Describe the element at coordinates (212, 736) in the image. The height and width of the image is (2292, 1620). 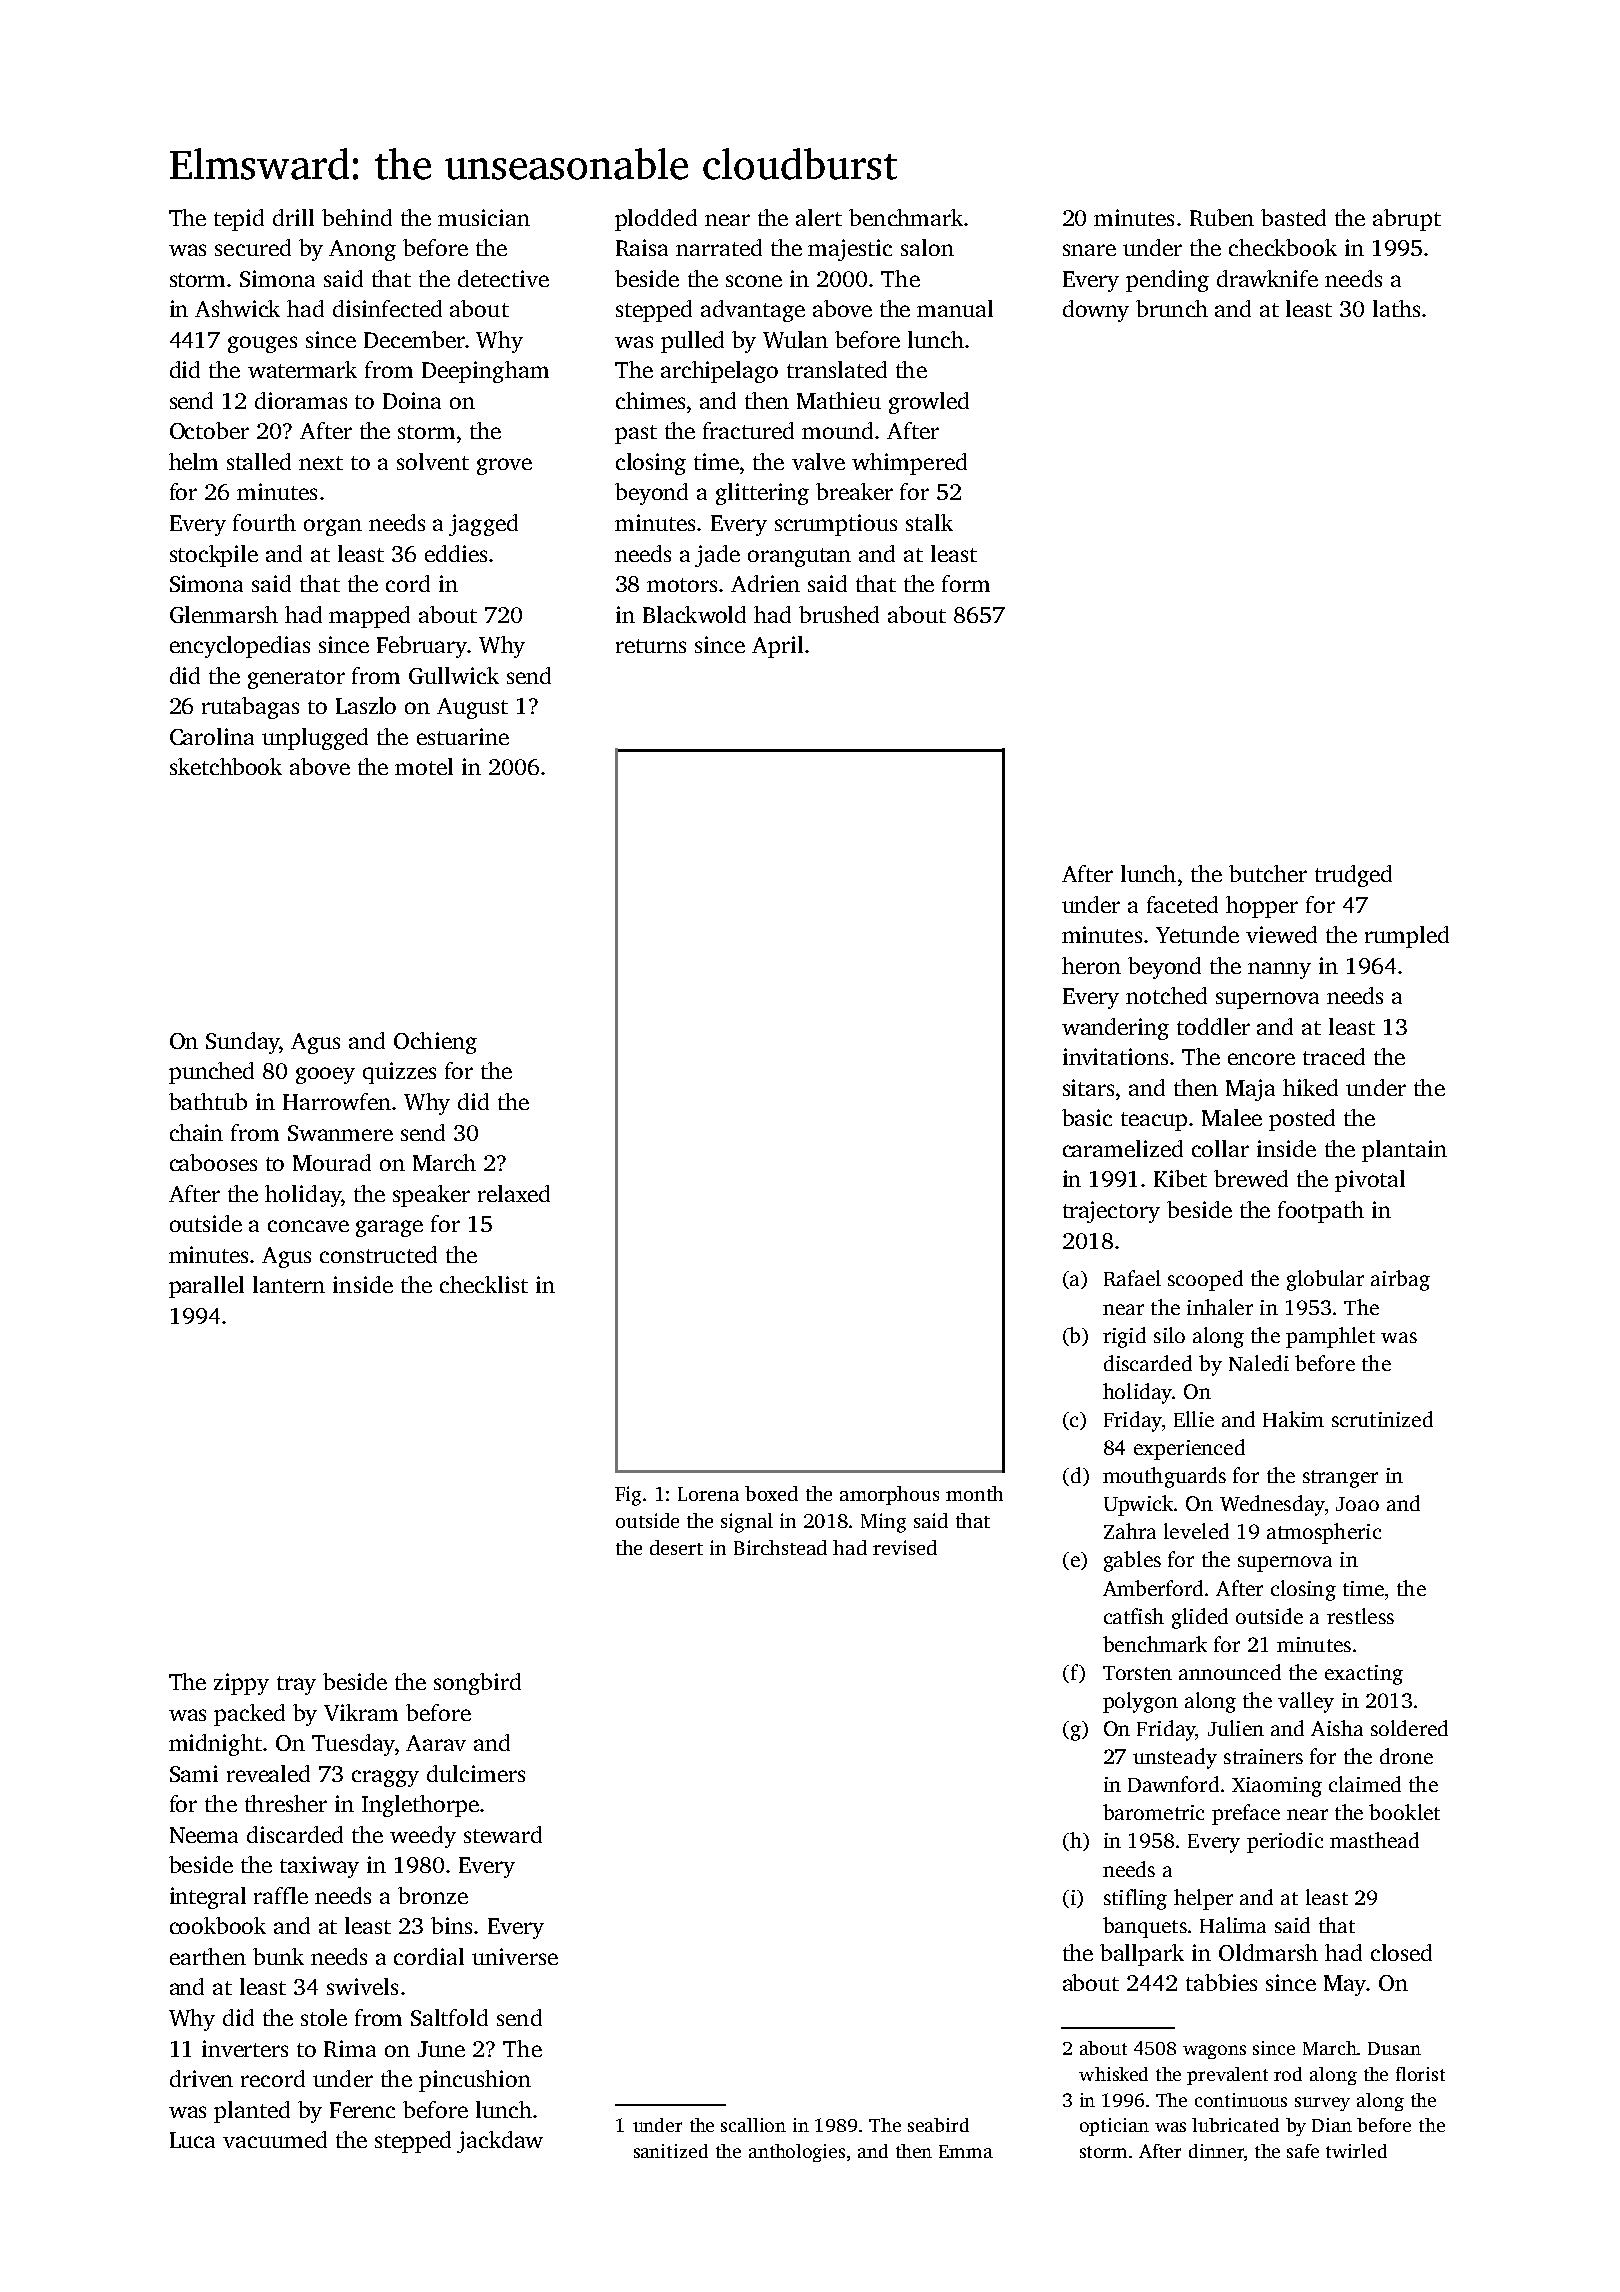
I see `Carolina` at that location.
